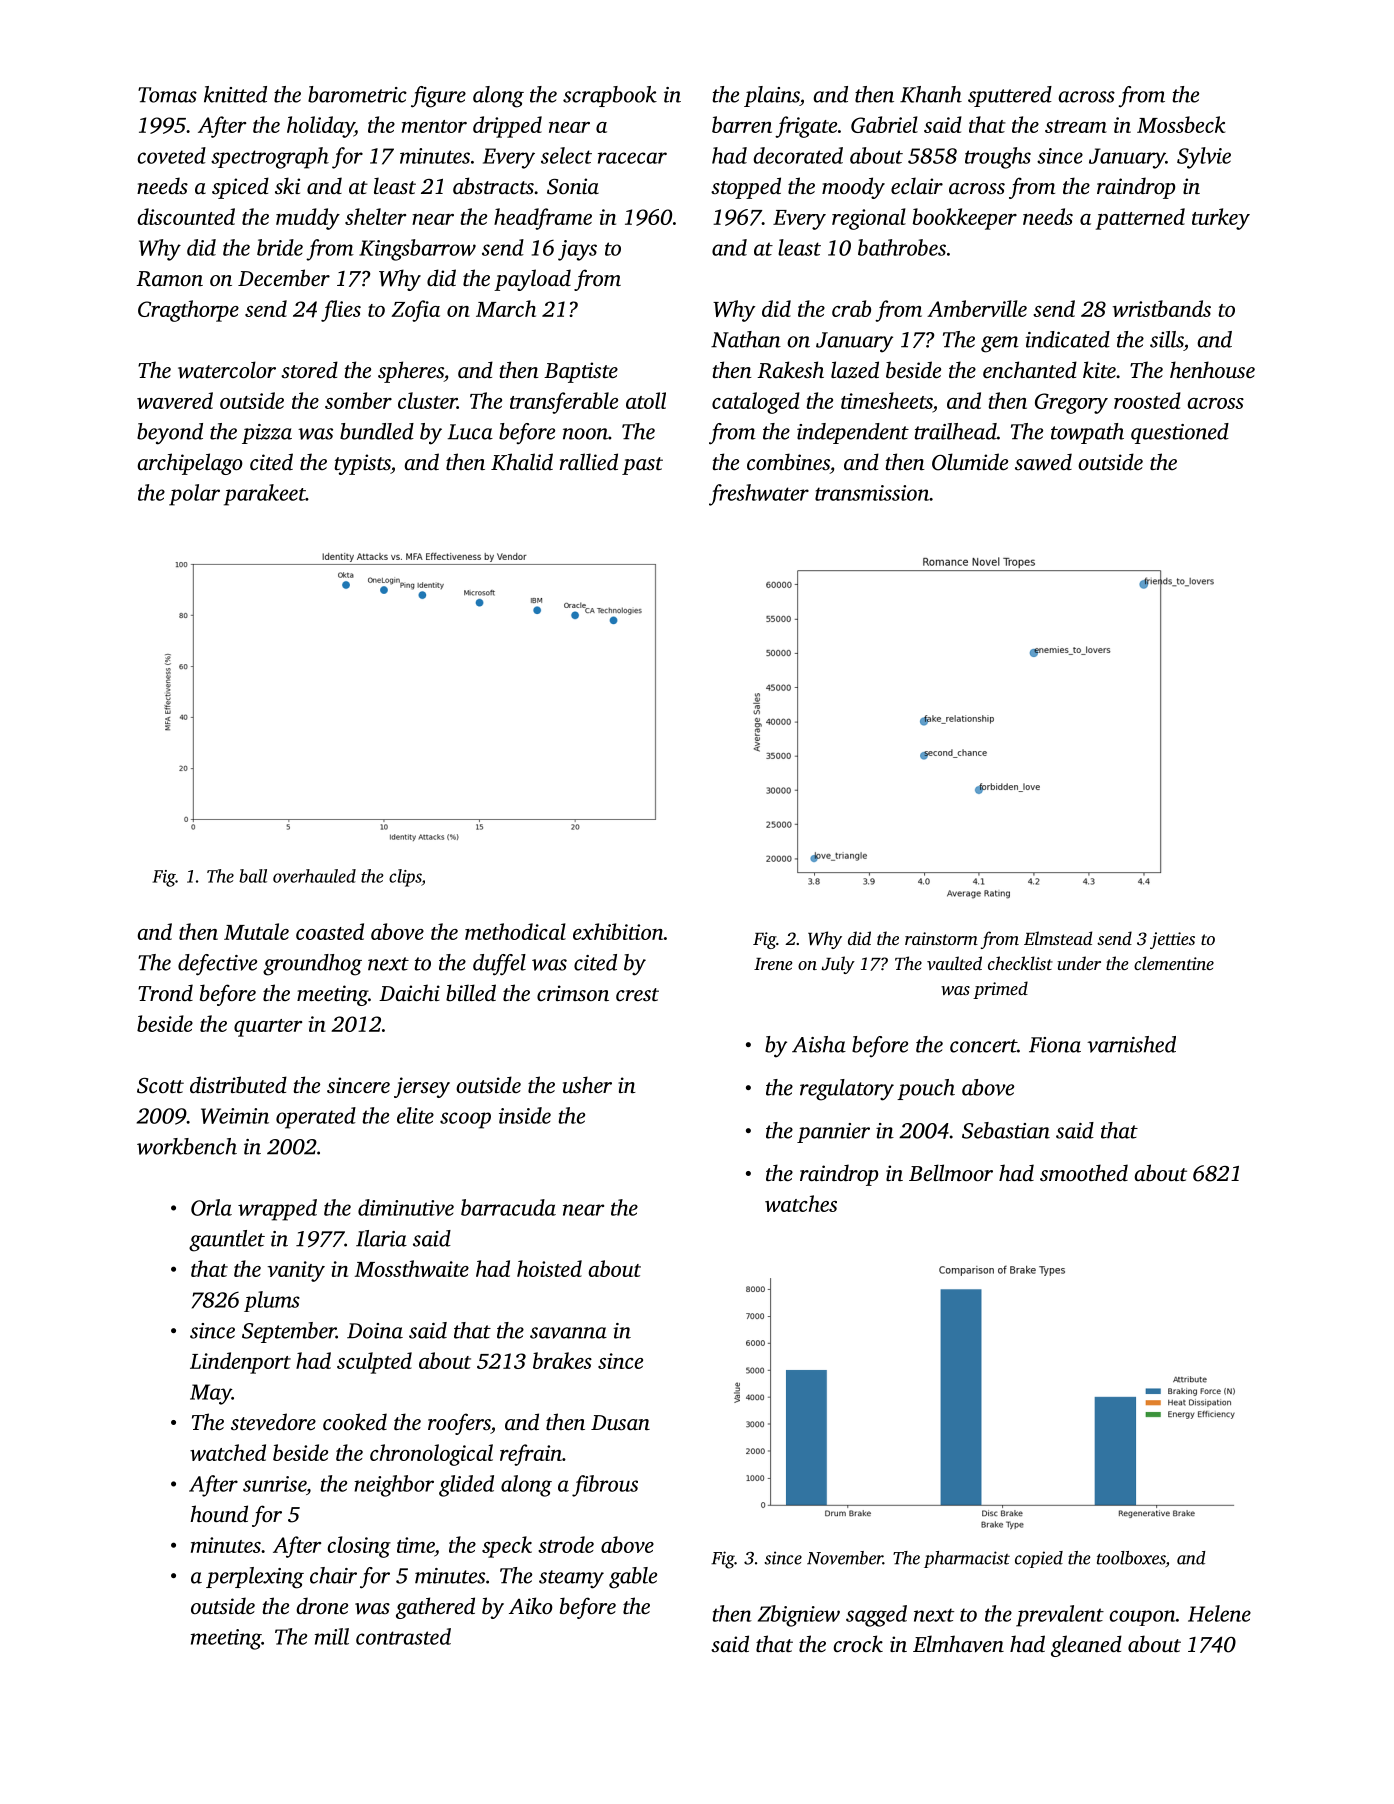  What do you see at coordinates (219, 1513) in the document?
I see `hound` at bounding box center [219, 1513].
